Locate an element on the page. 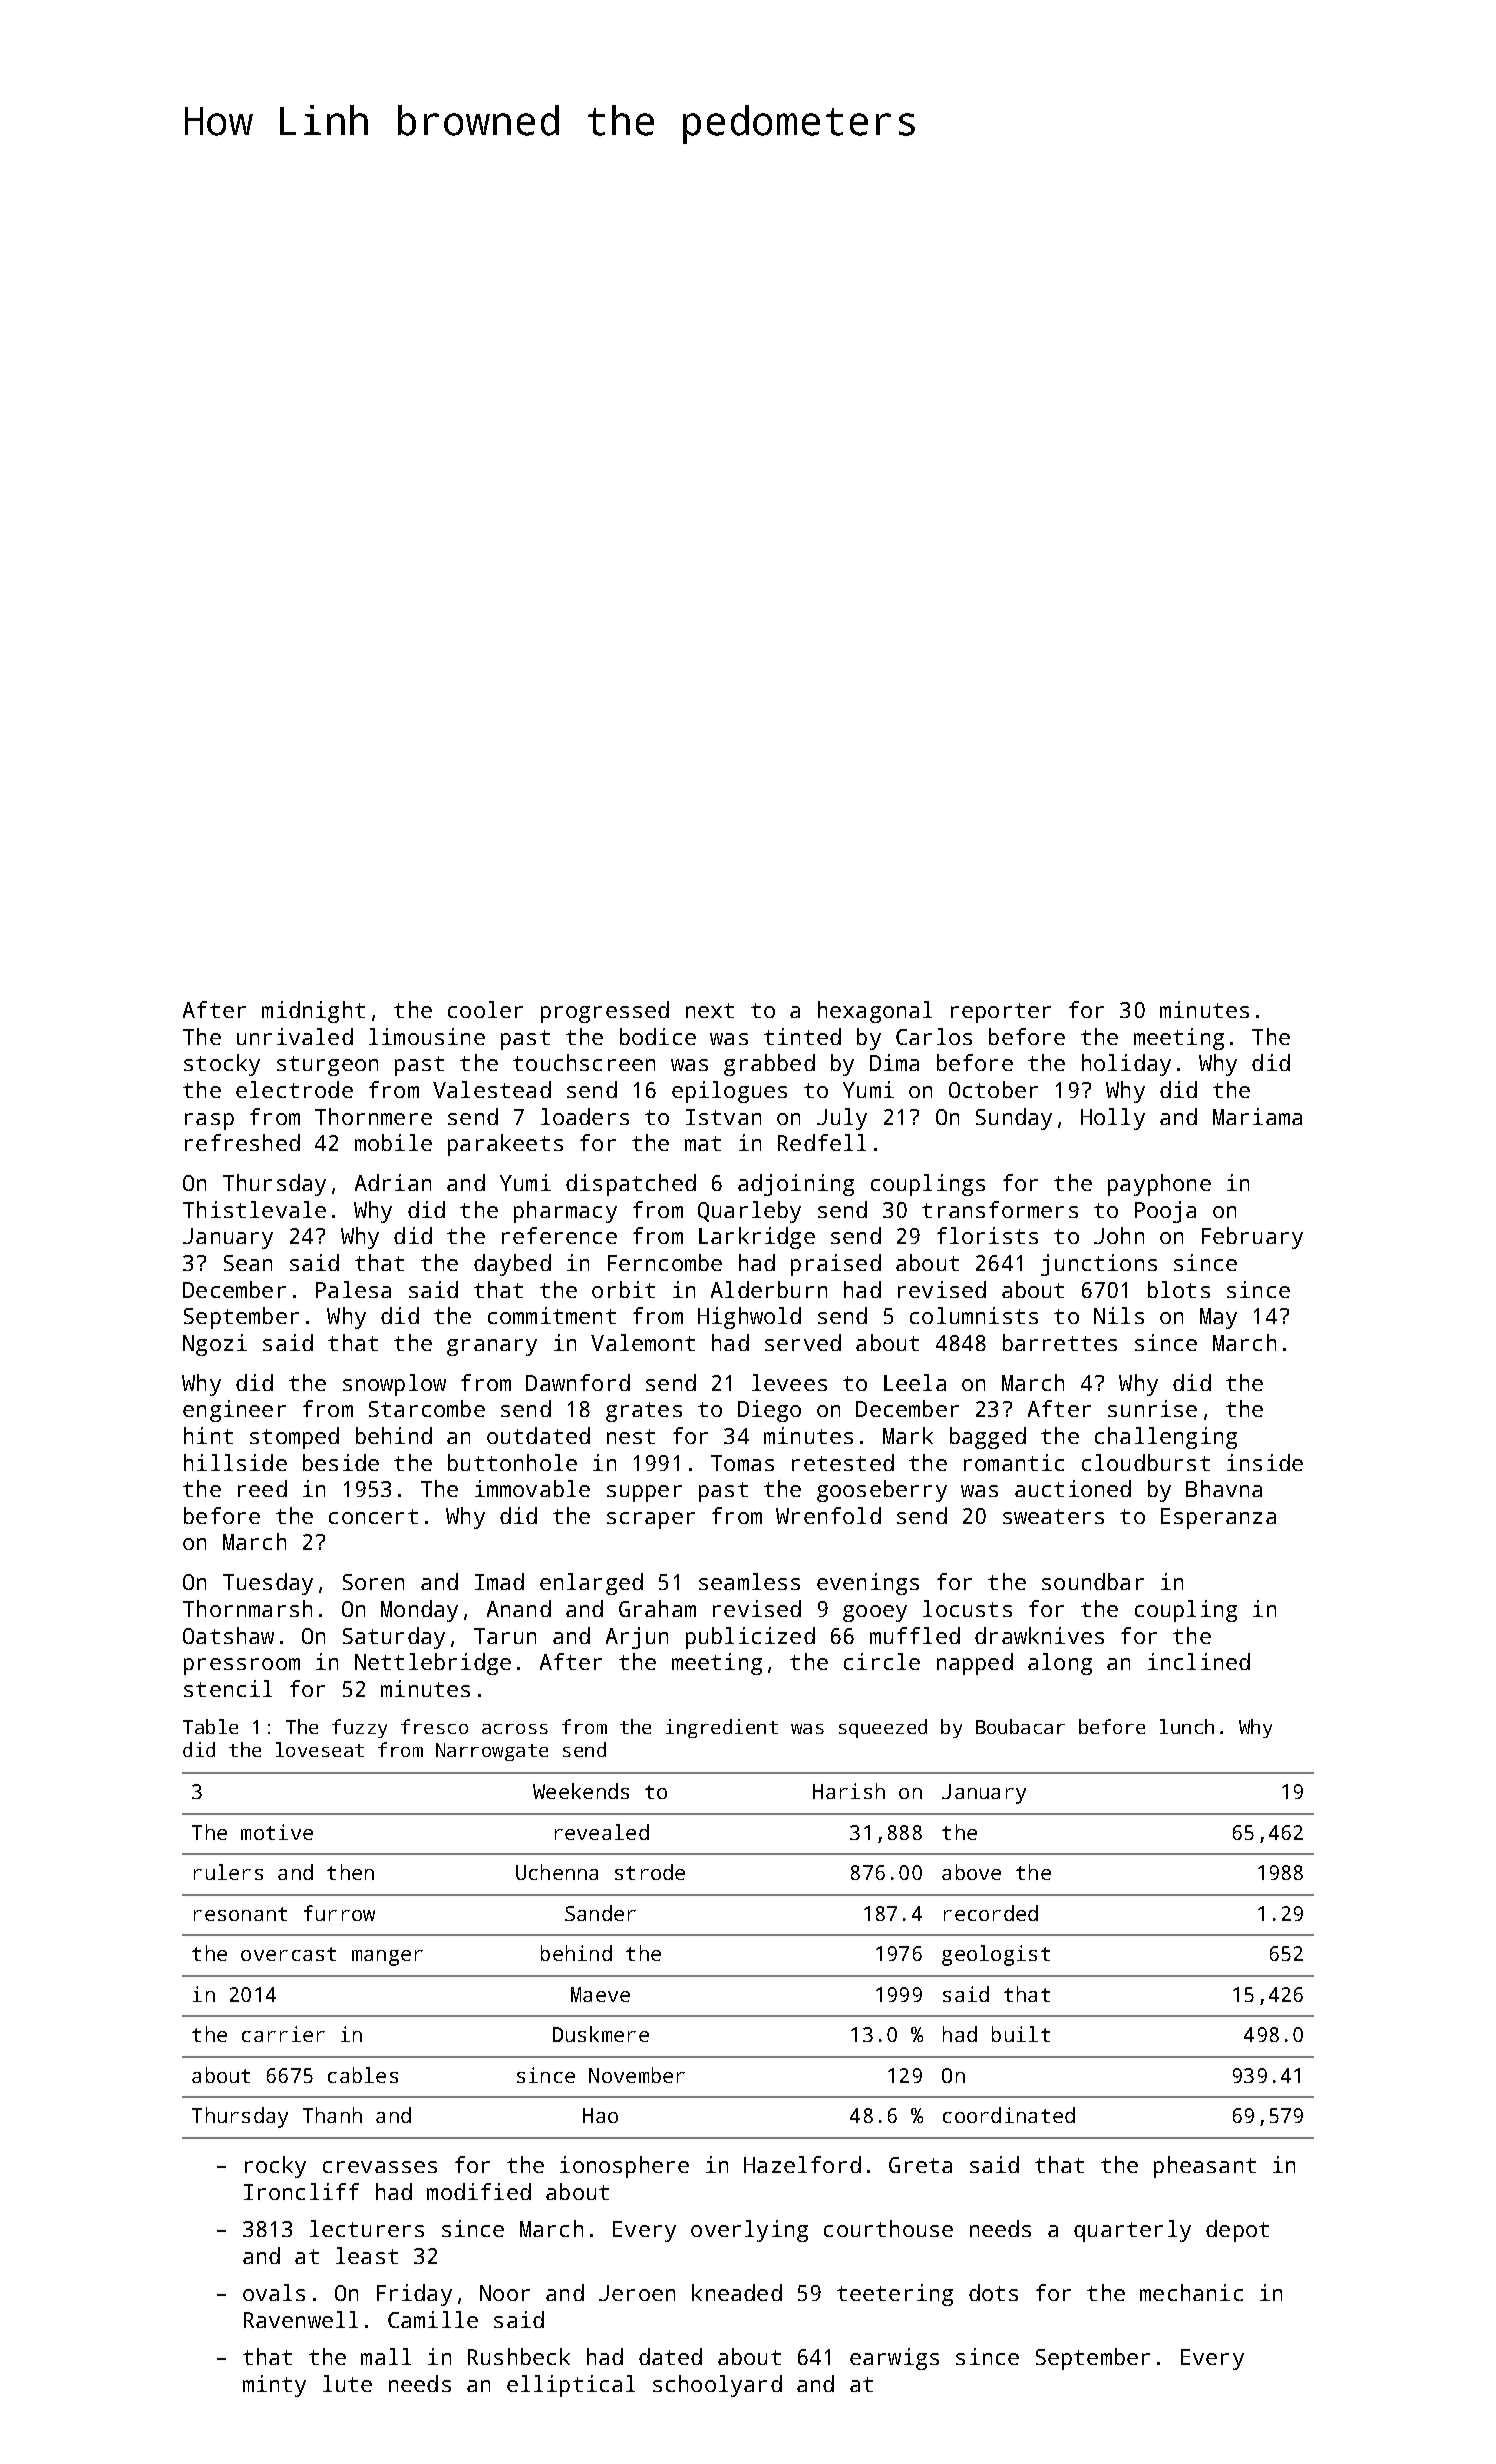 This image has width=1496, height=2464. hexagonal is located at coordinates (875, 1012).
